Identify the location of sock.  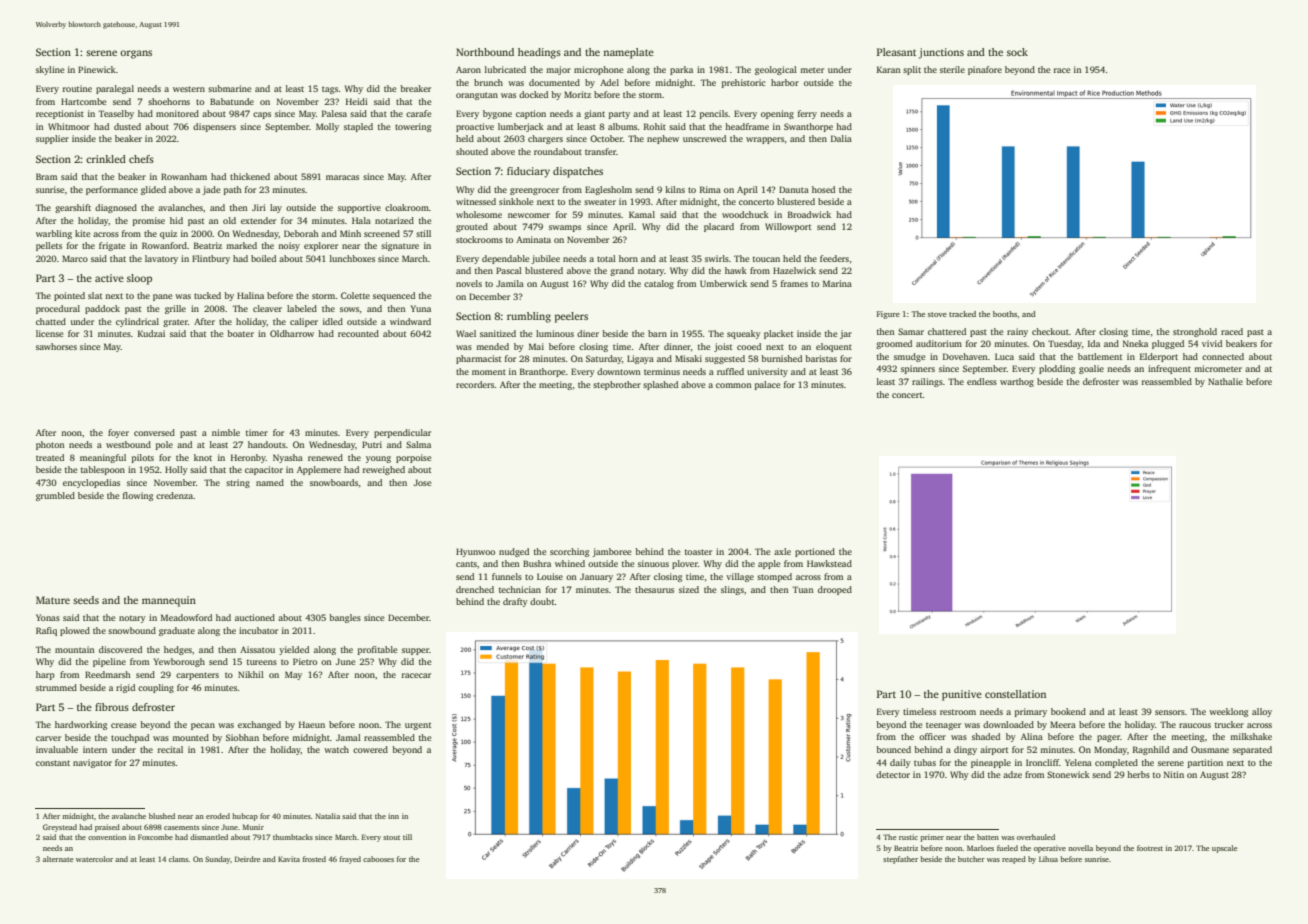
(1017, 52).
